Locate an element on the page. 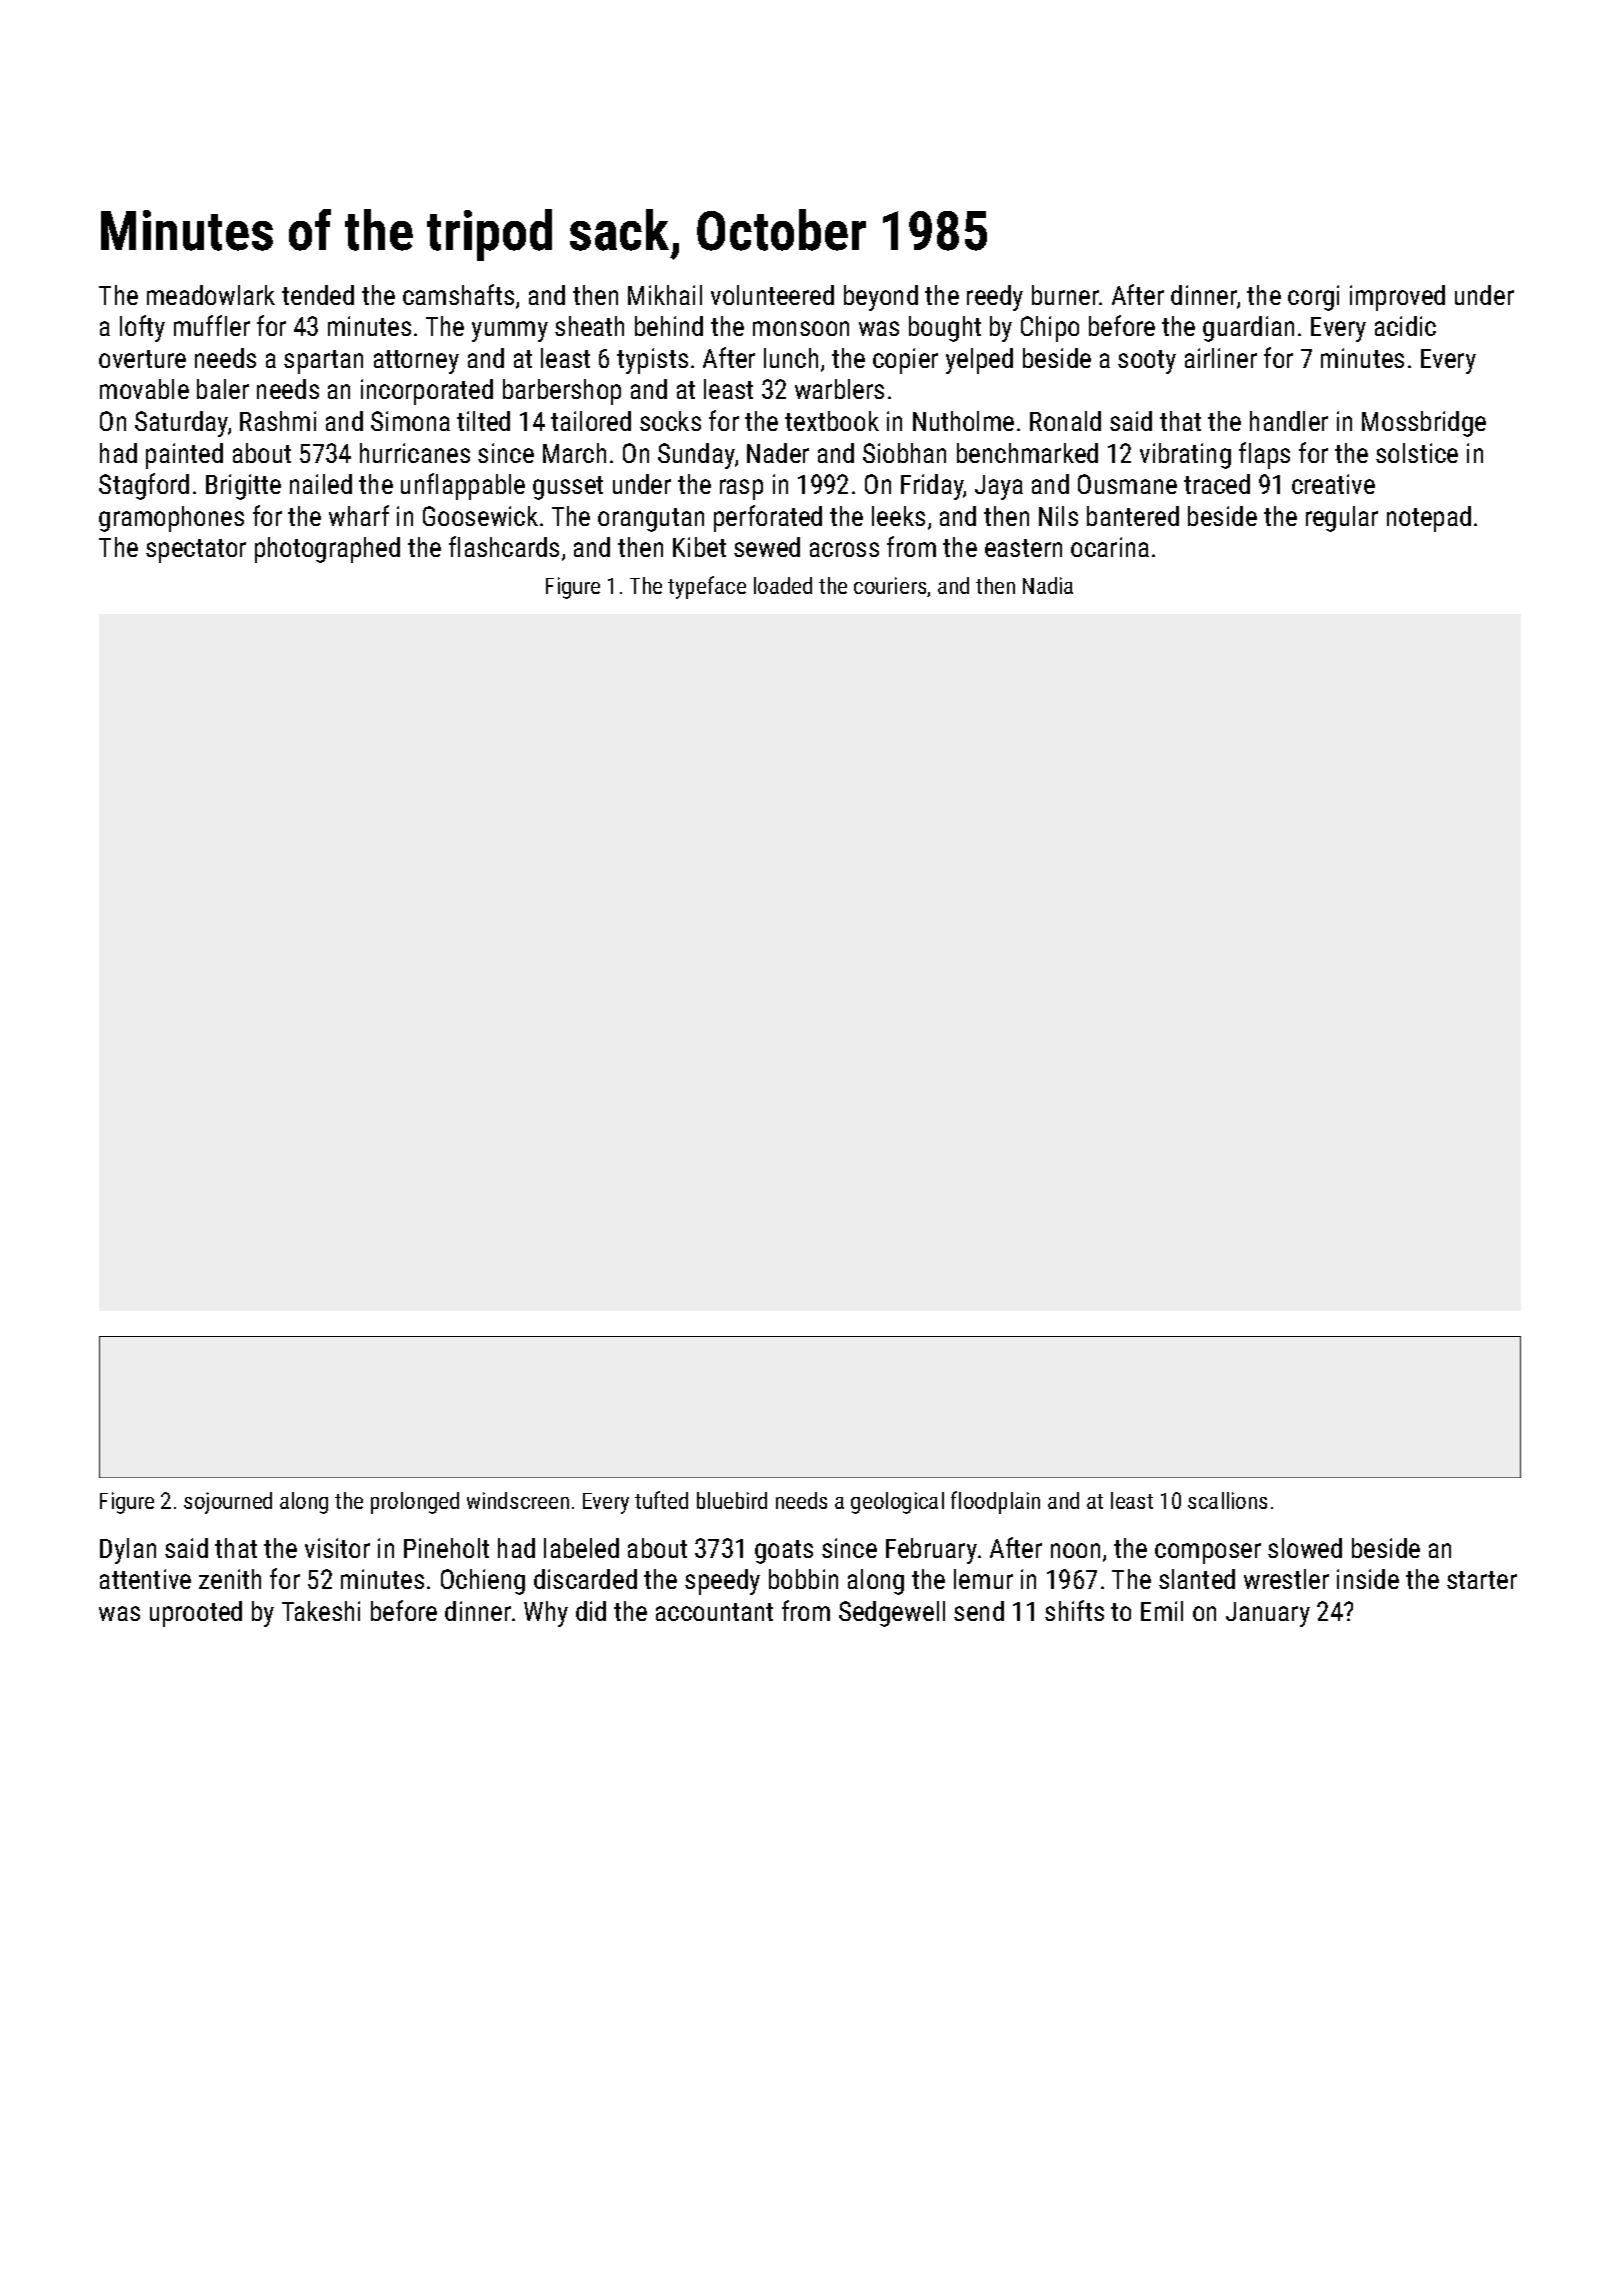 This document has height=2292, width=1620. sojourned is located at coordinates (228, 1503).
